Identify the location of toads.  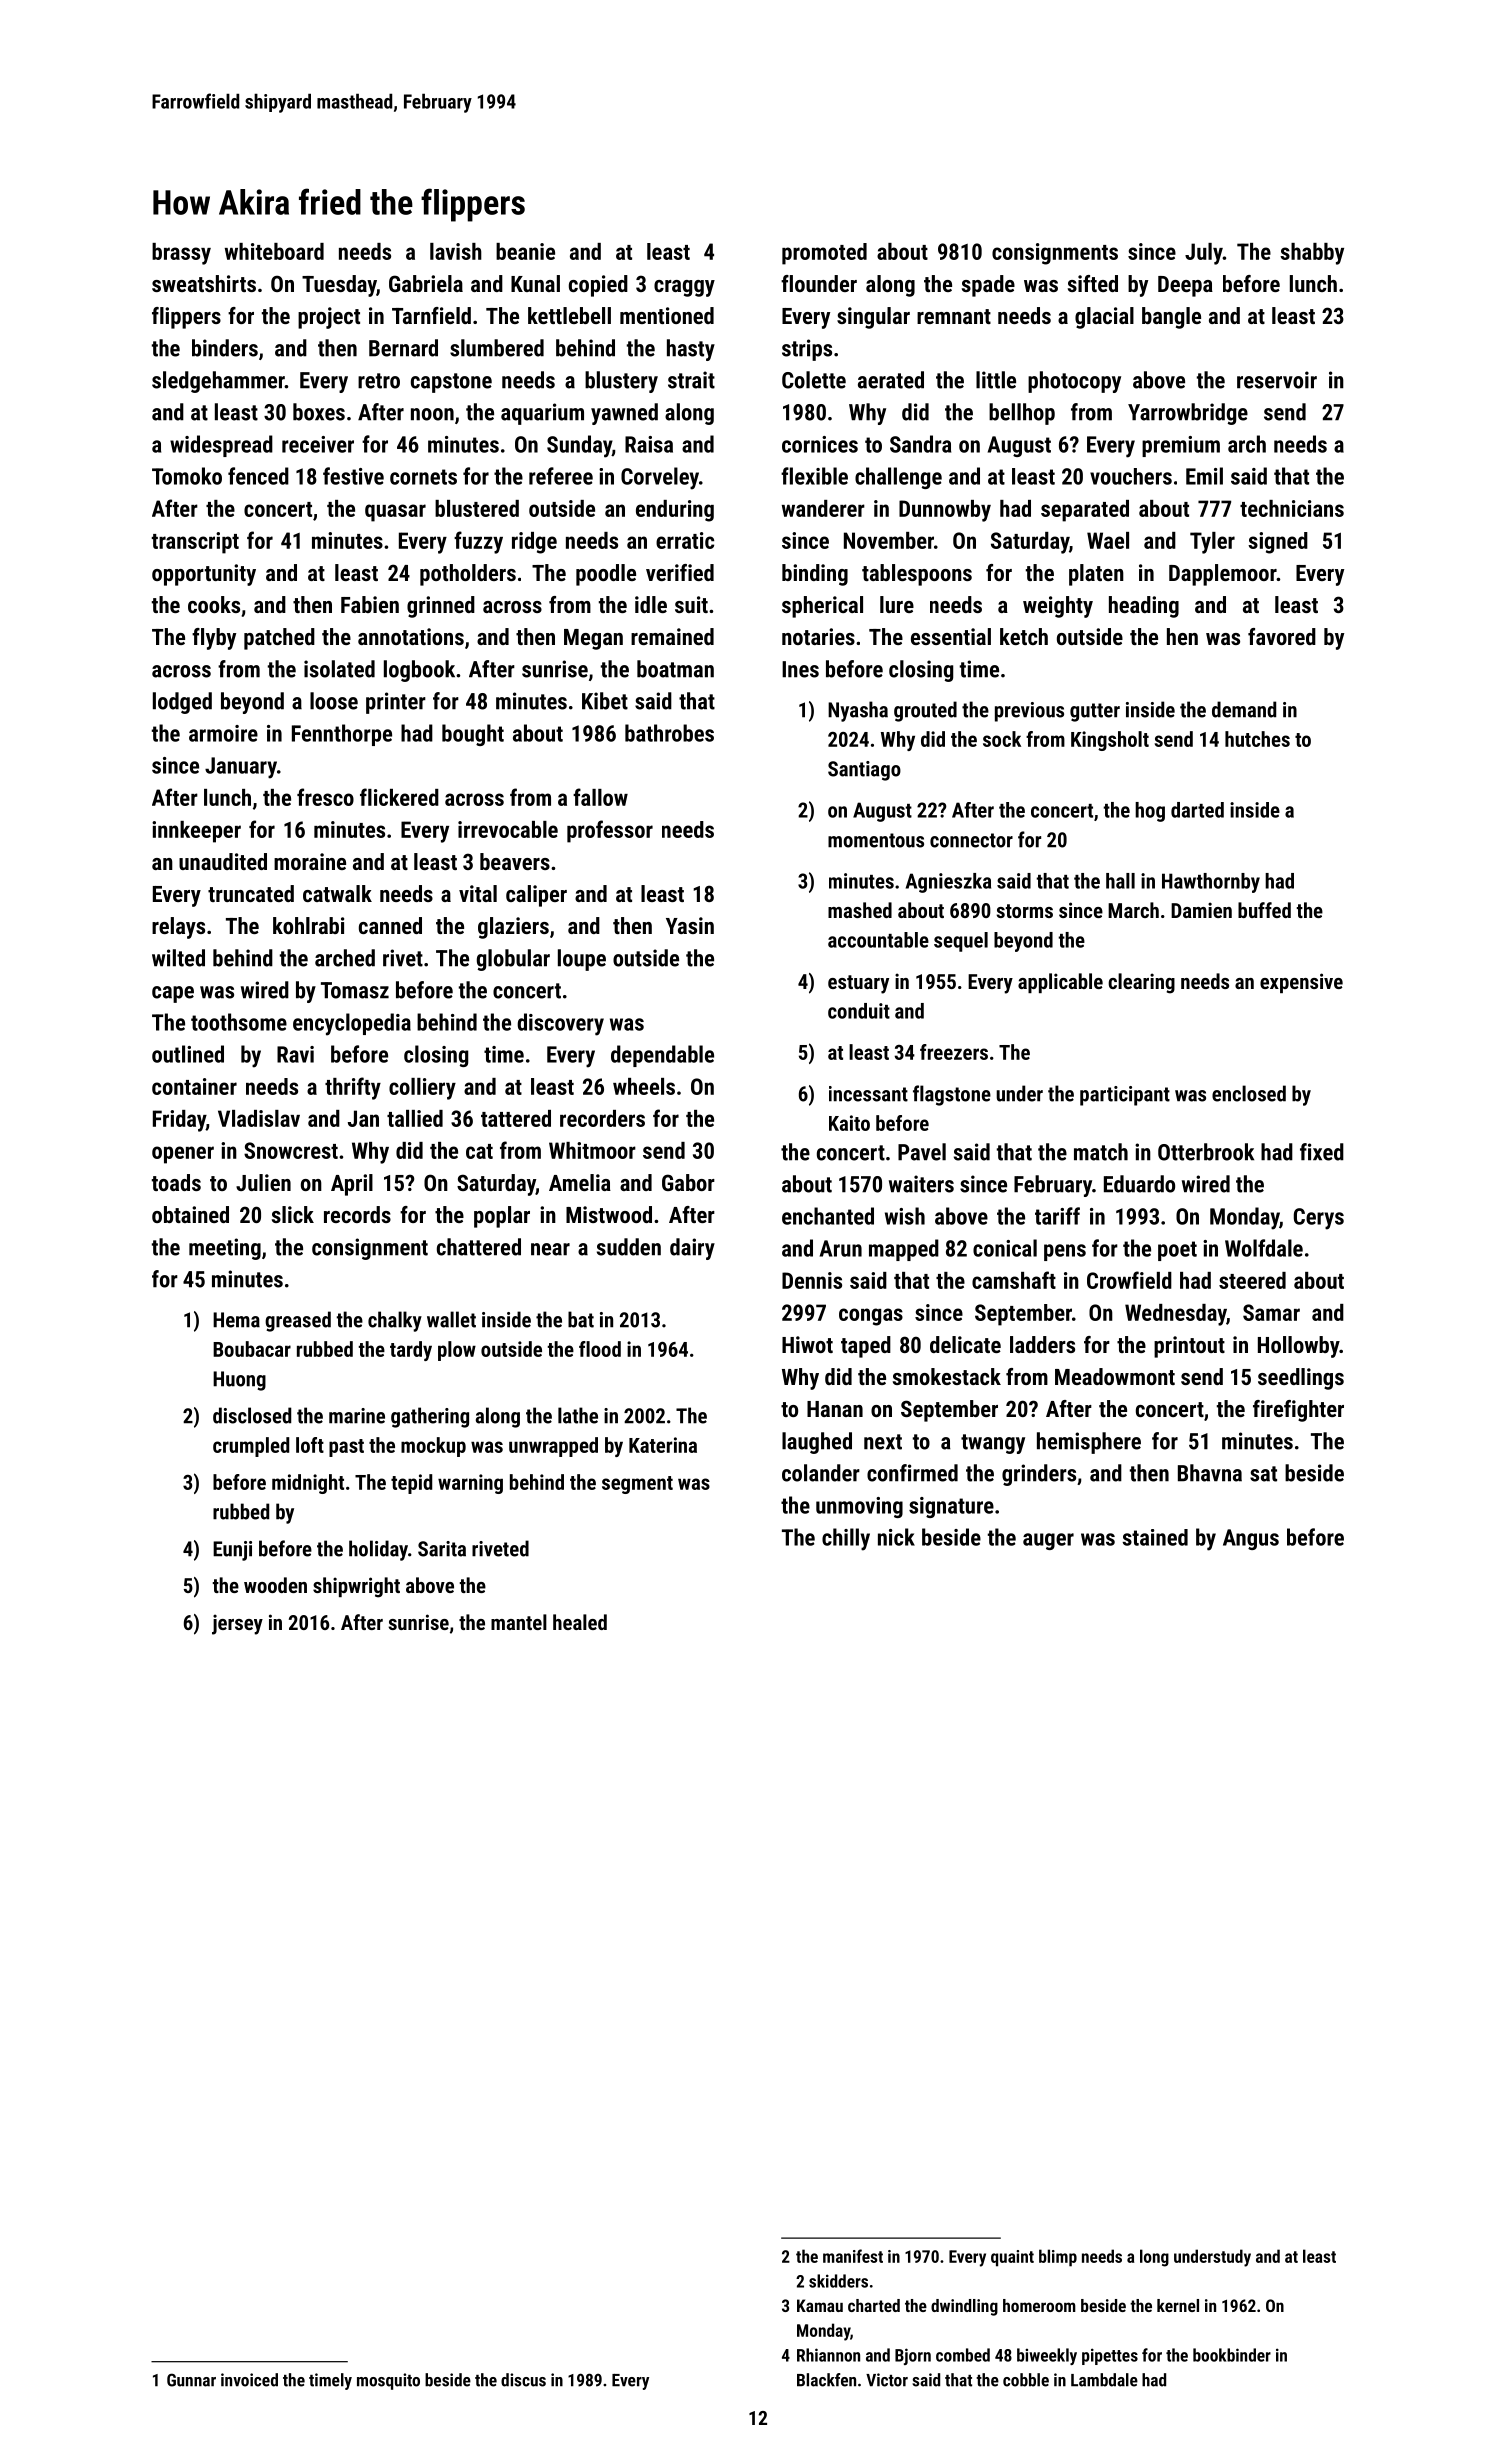
(176, 1182).
